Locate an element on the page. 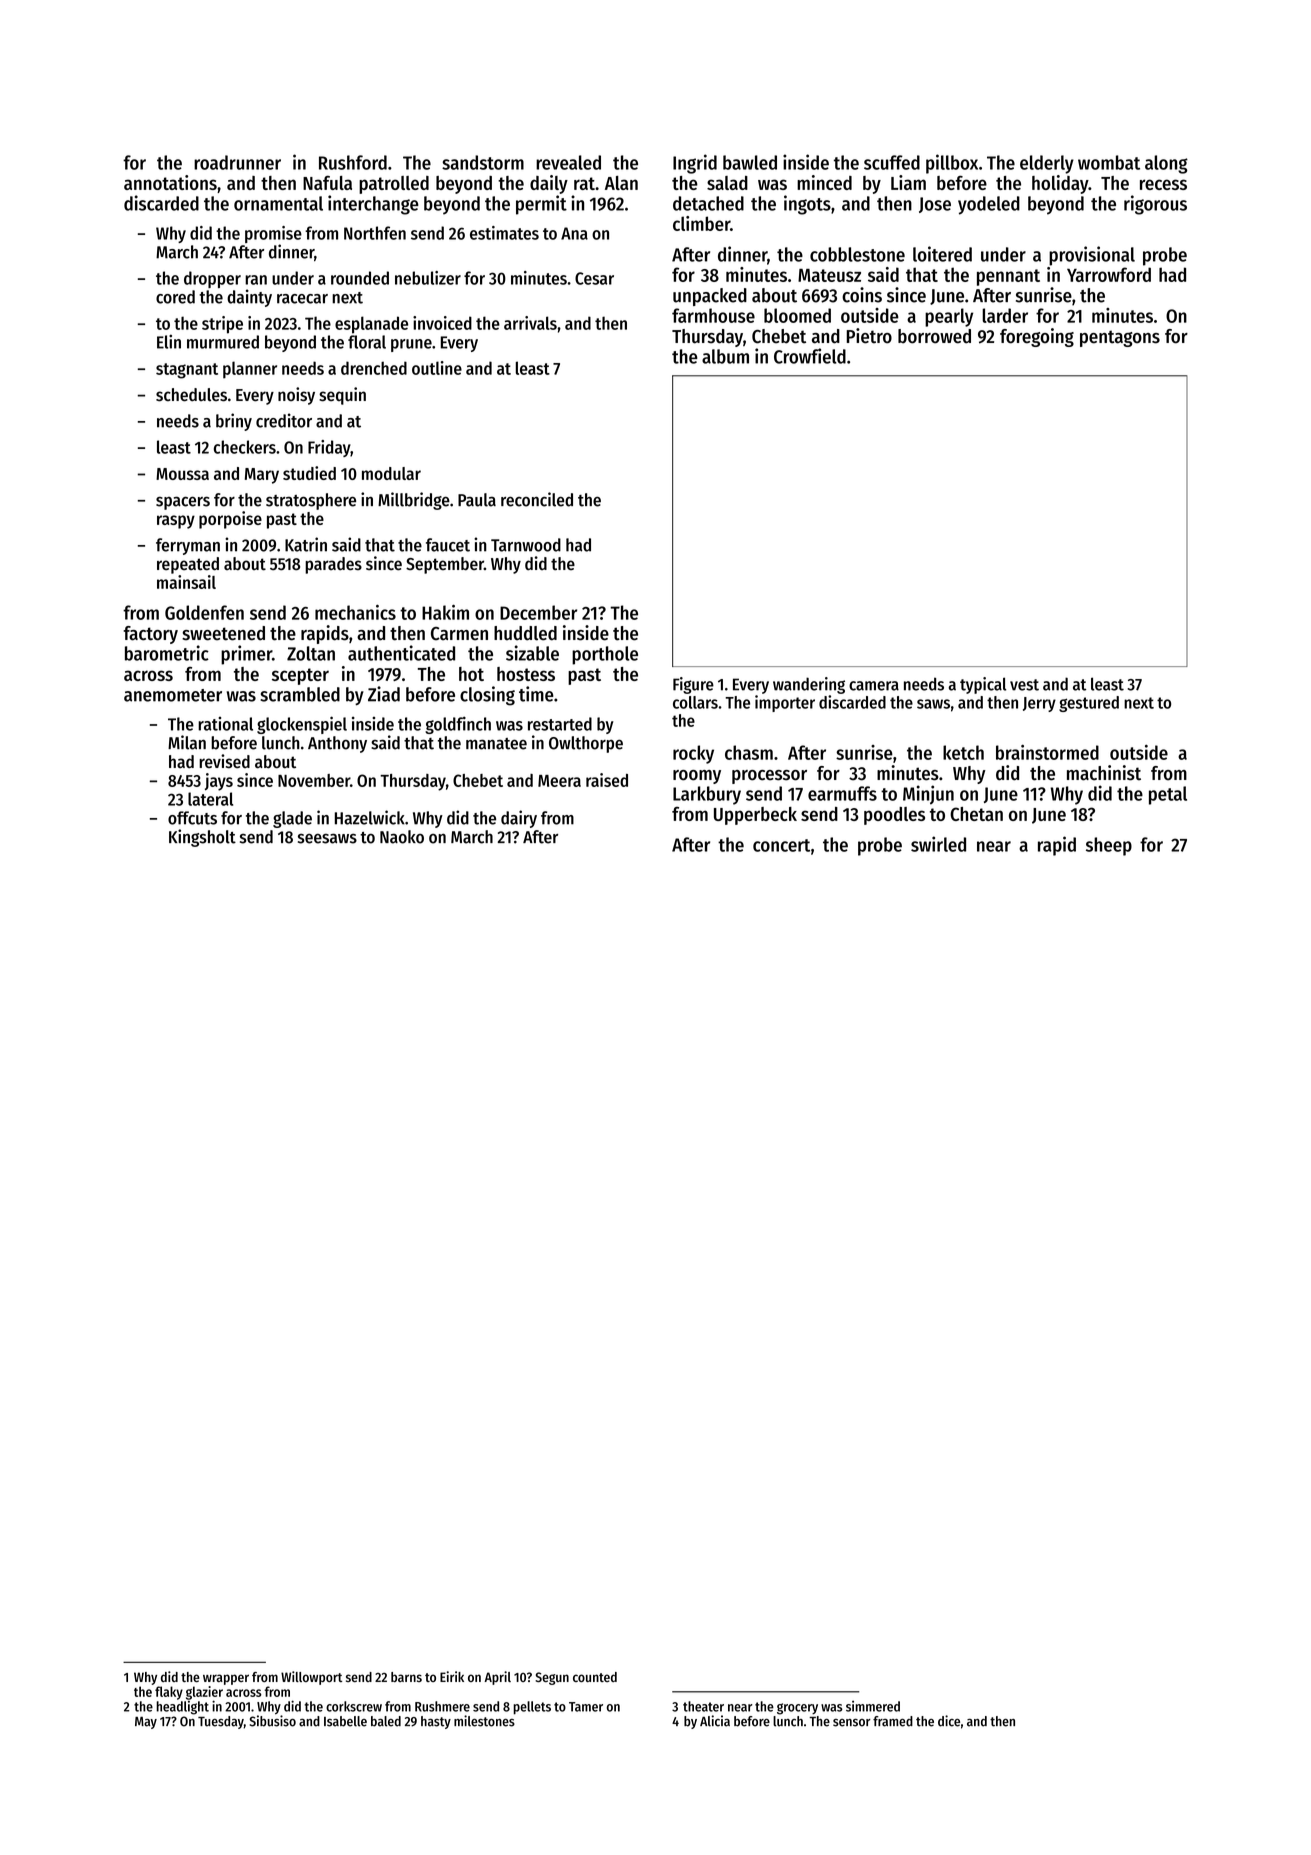 The image size is (1311, 1855). bloomed is located at coordinates (797, 315).
